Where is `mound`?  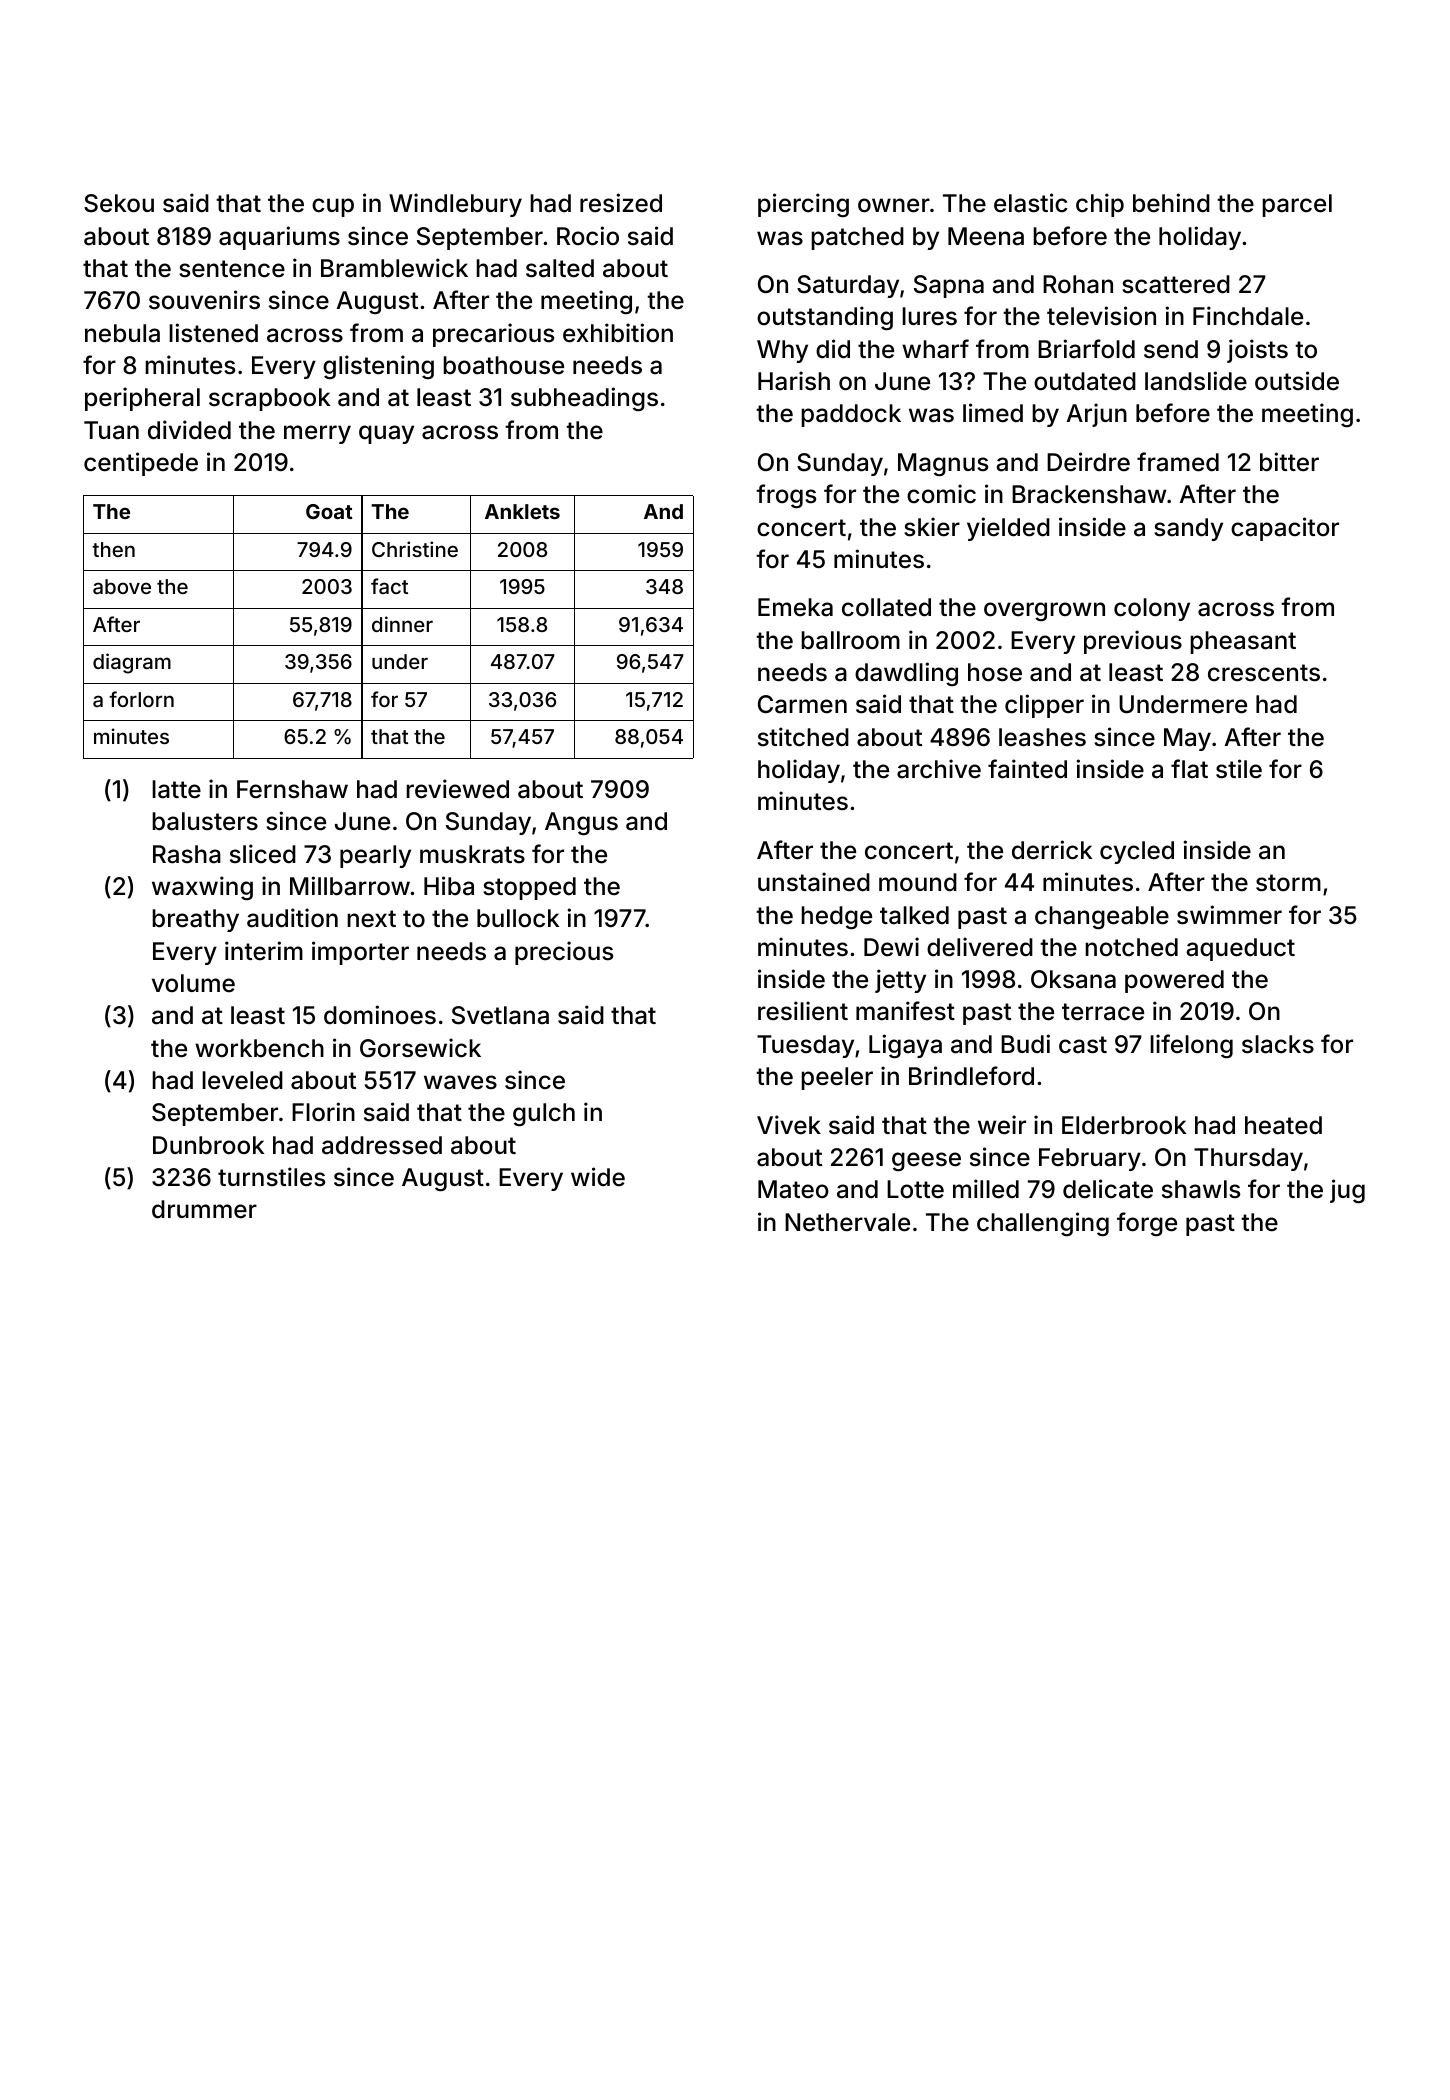 mound is located at coordinates (918, 882).
